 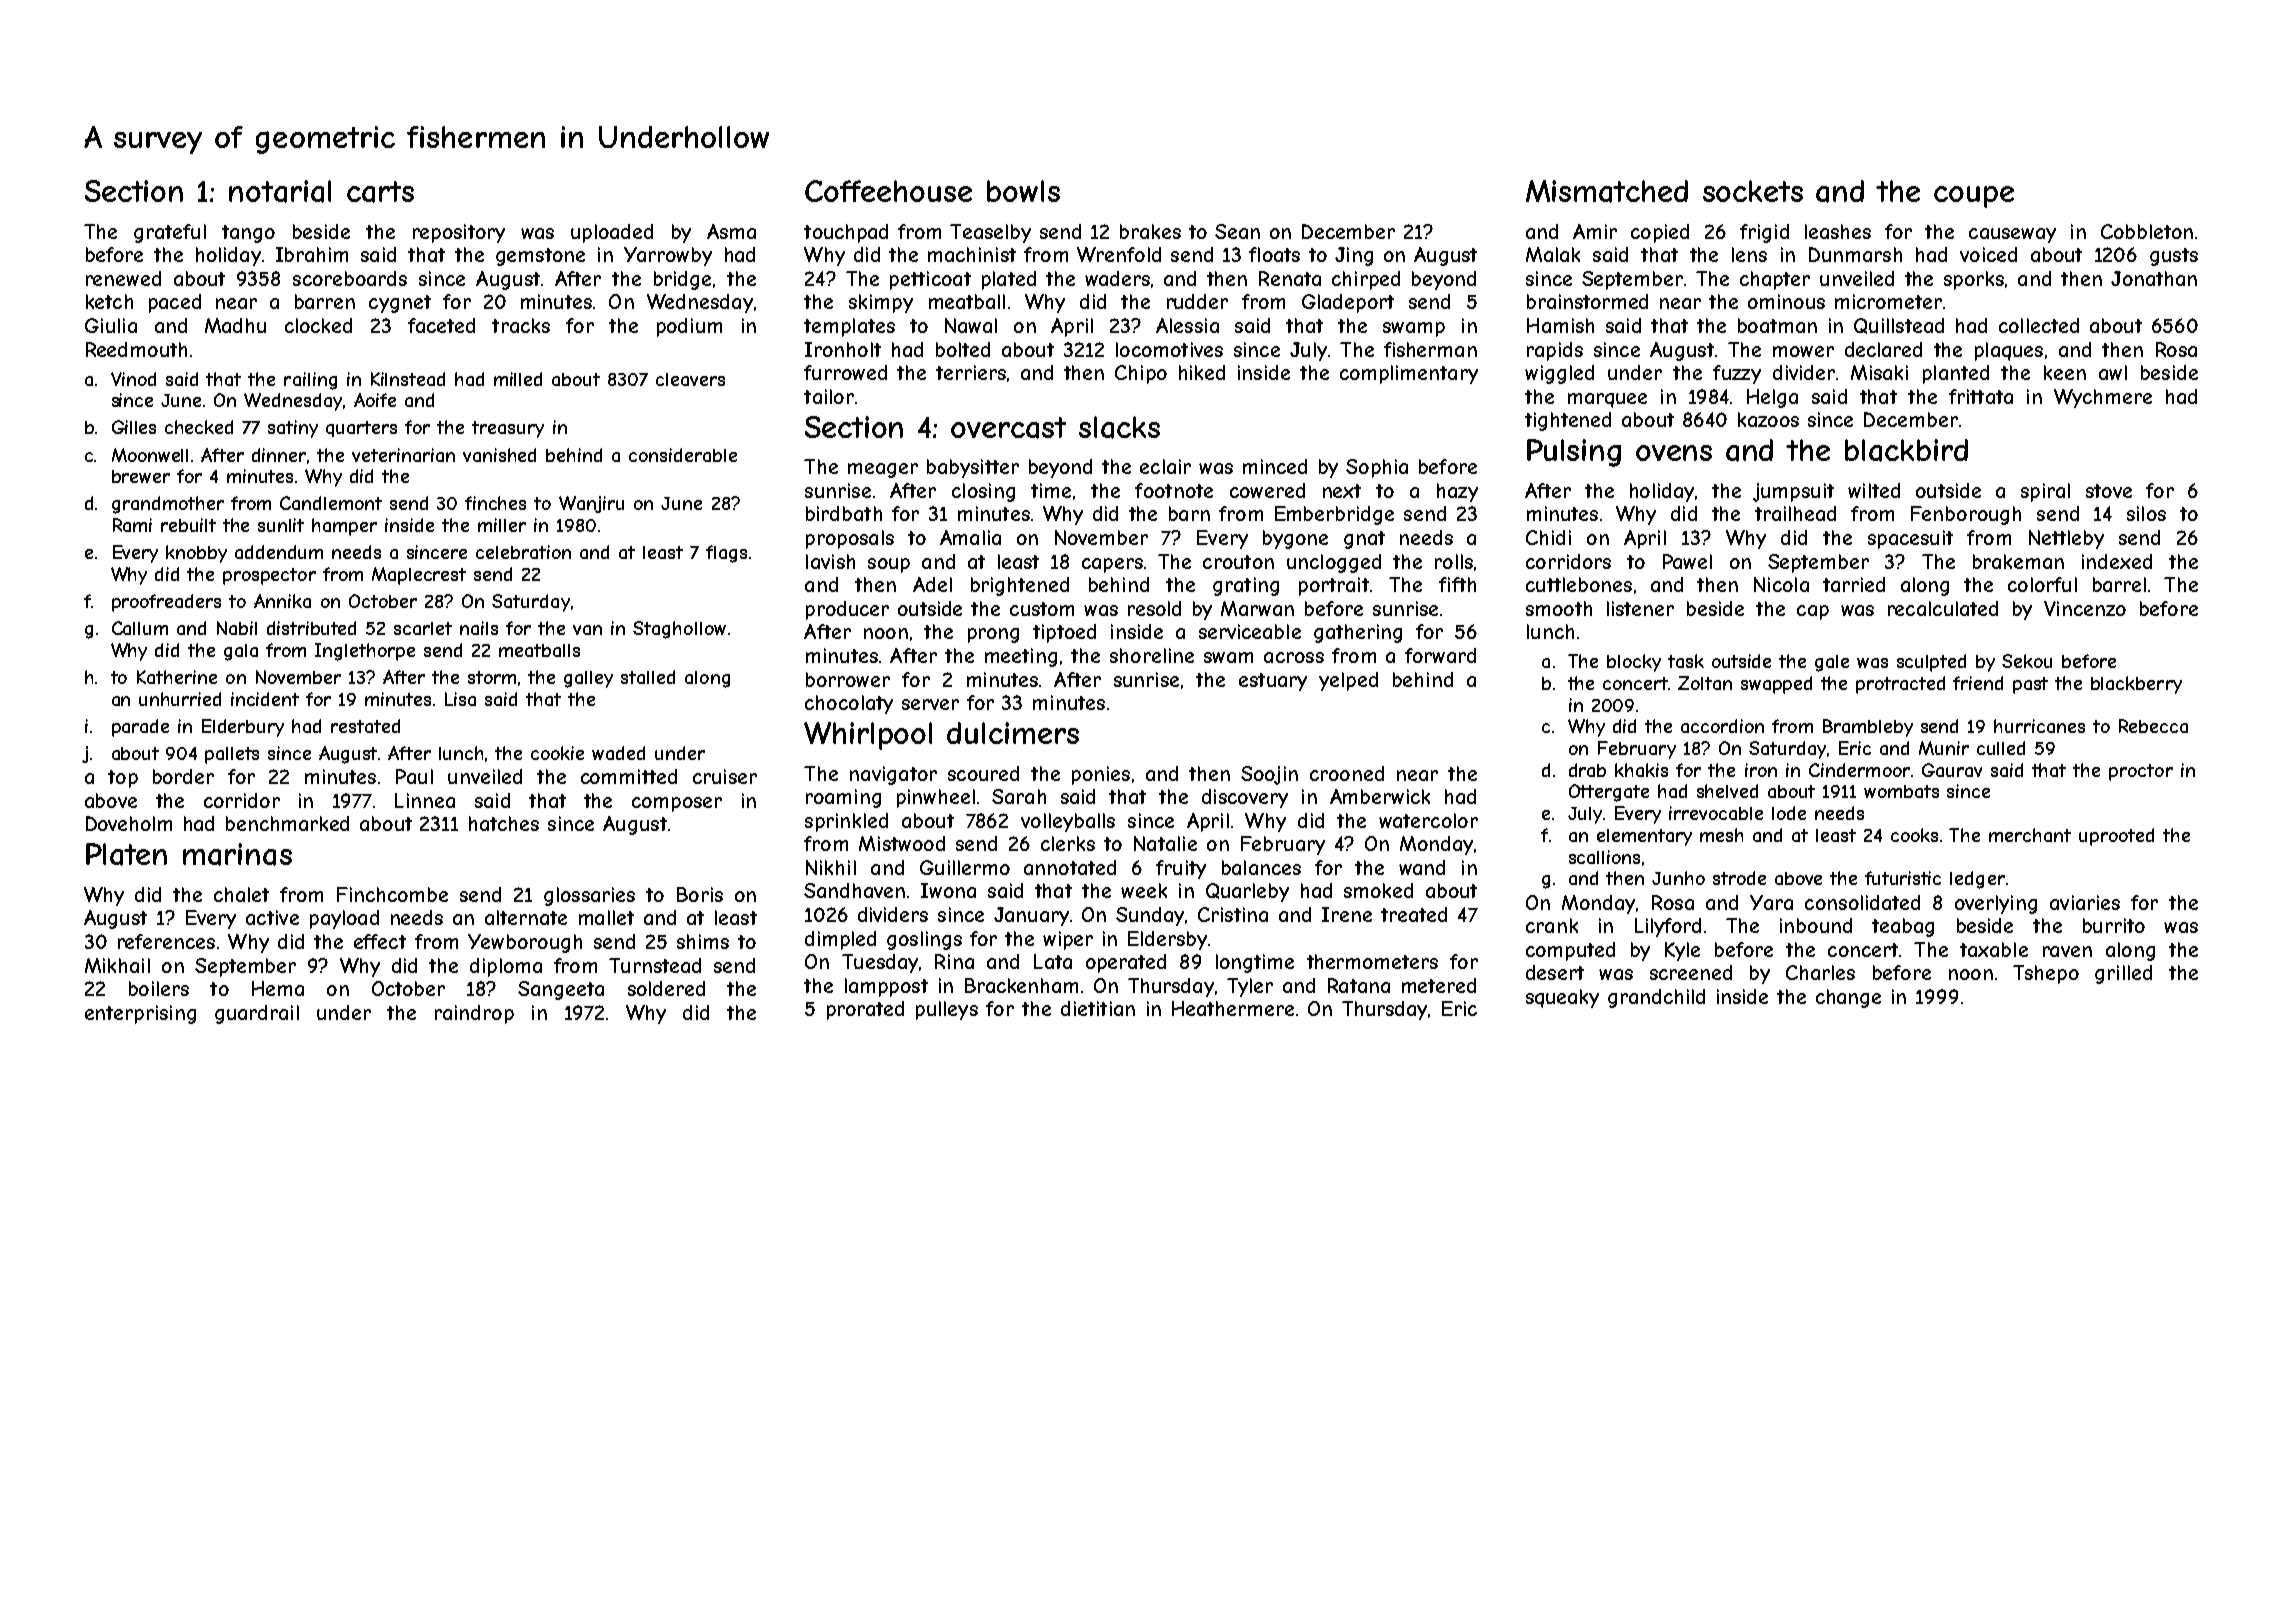 What do you see at coordinates (1753, 191) in the screenshot?
I see `sockets` at bounding box center [1753, 191].
